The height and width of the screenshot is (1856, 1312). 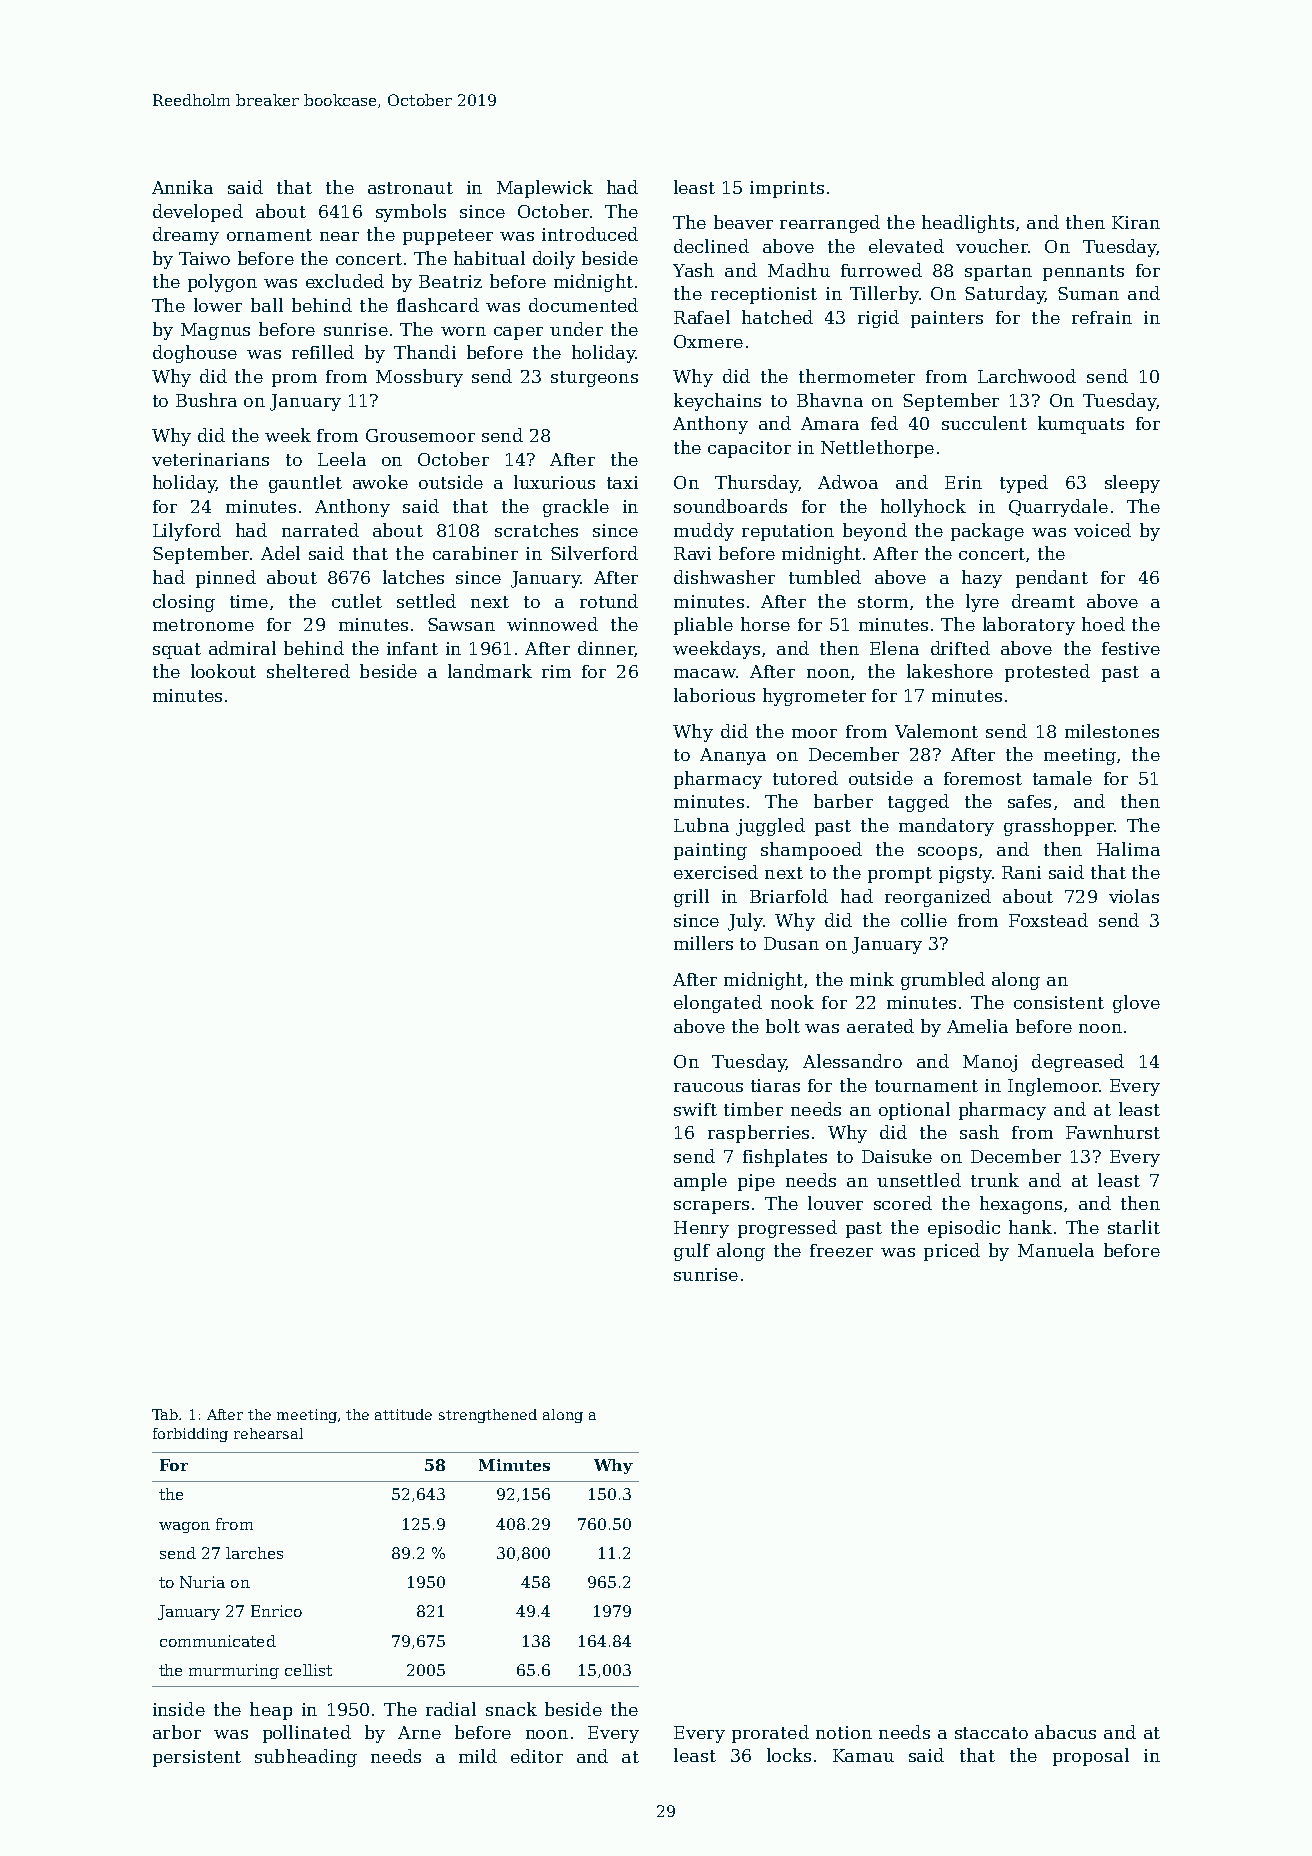 I want to click on millers, so click(x=703, y=943).
